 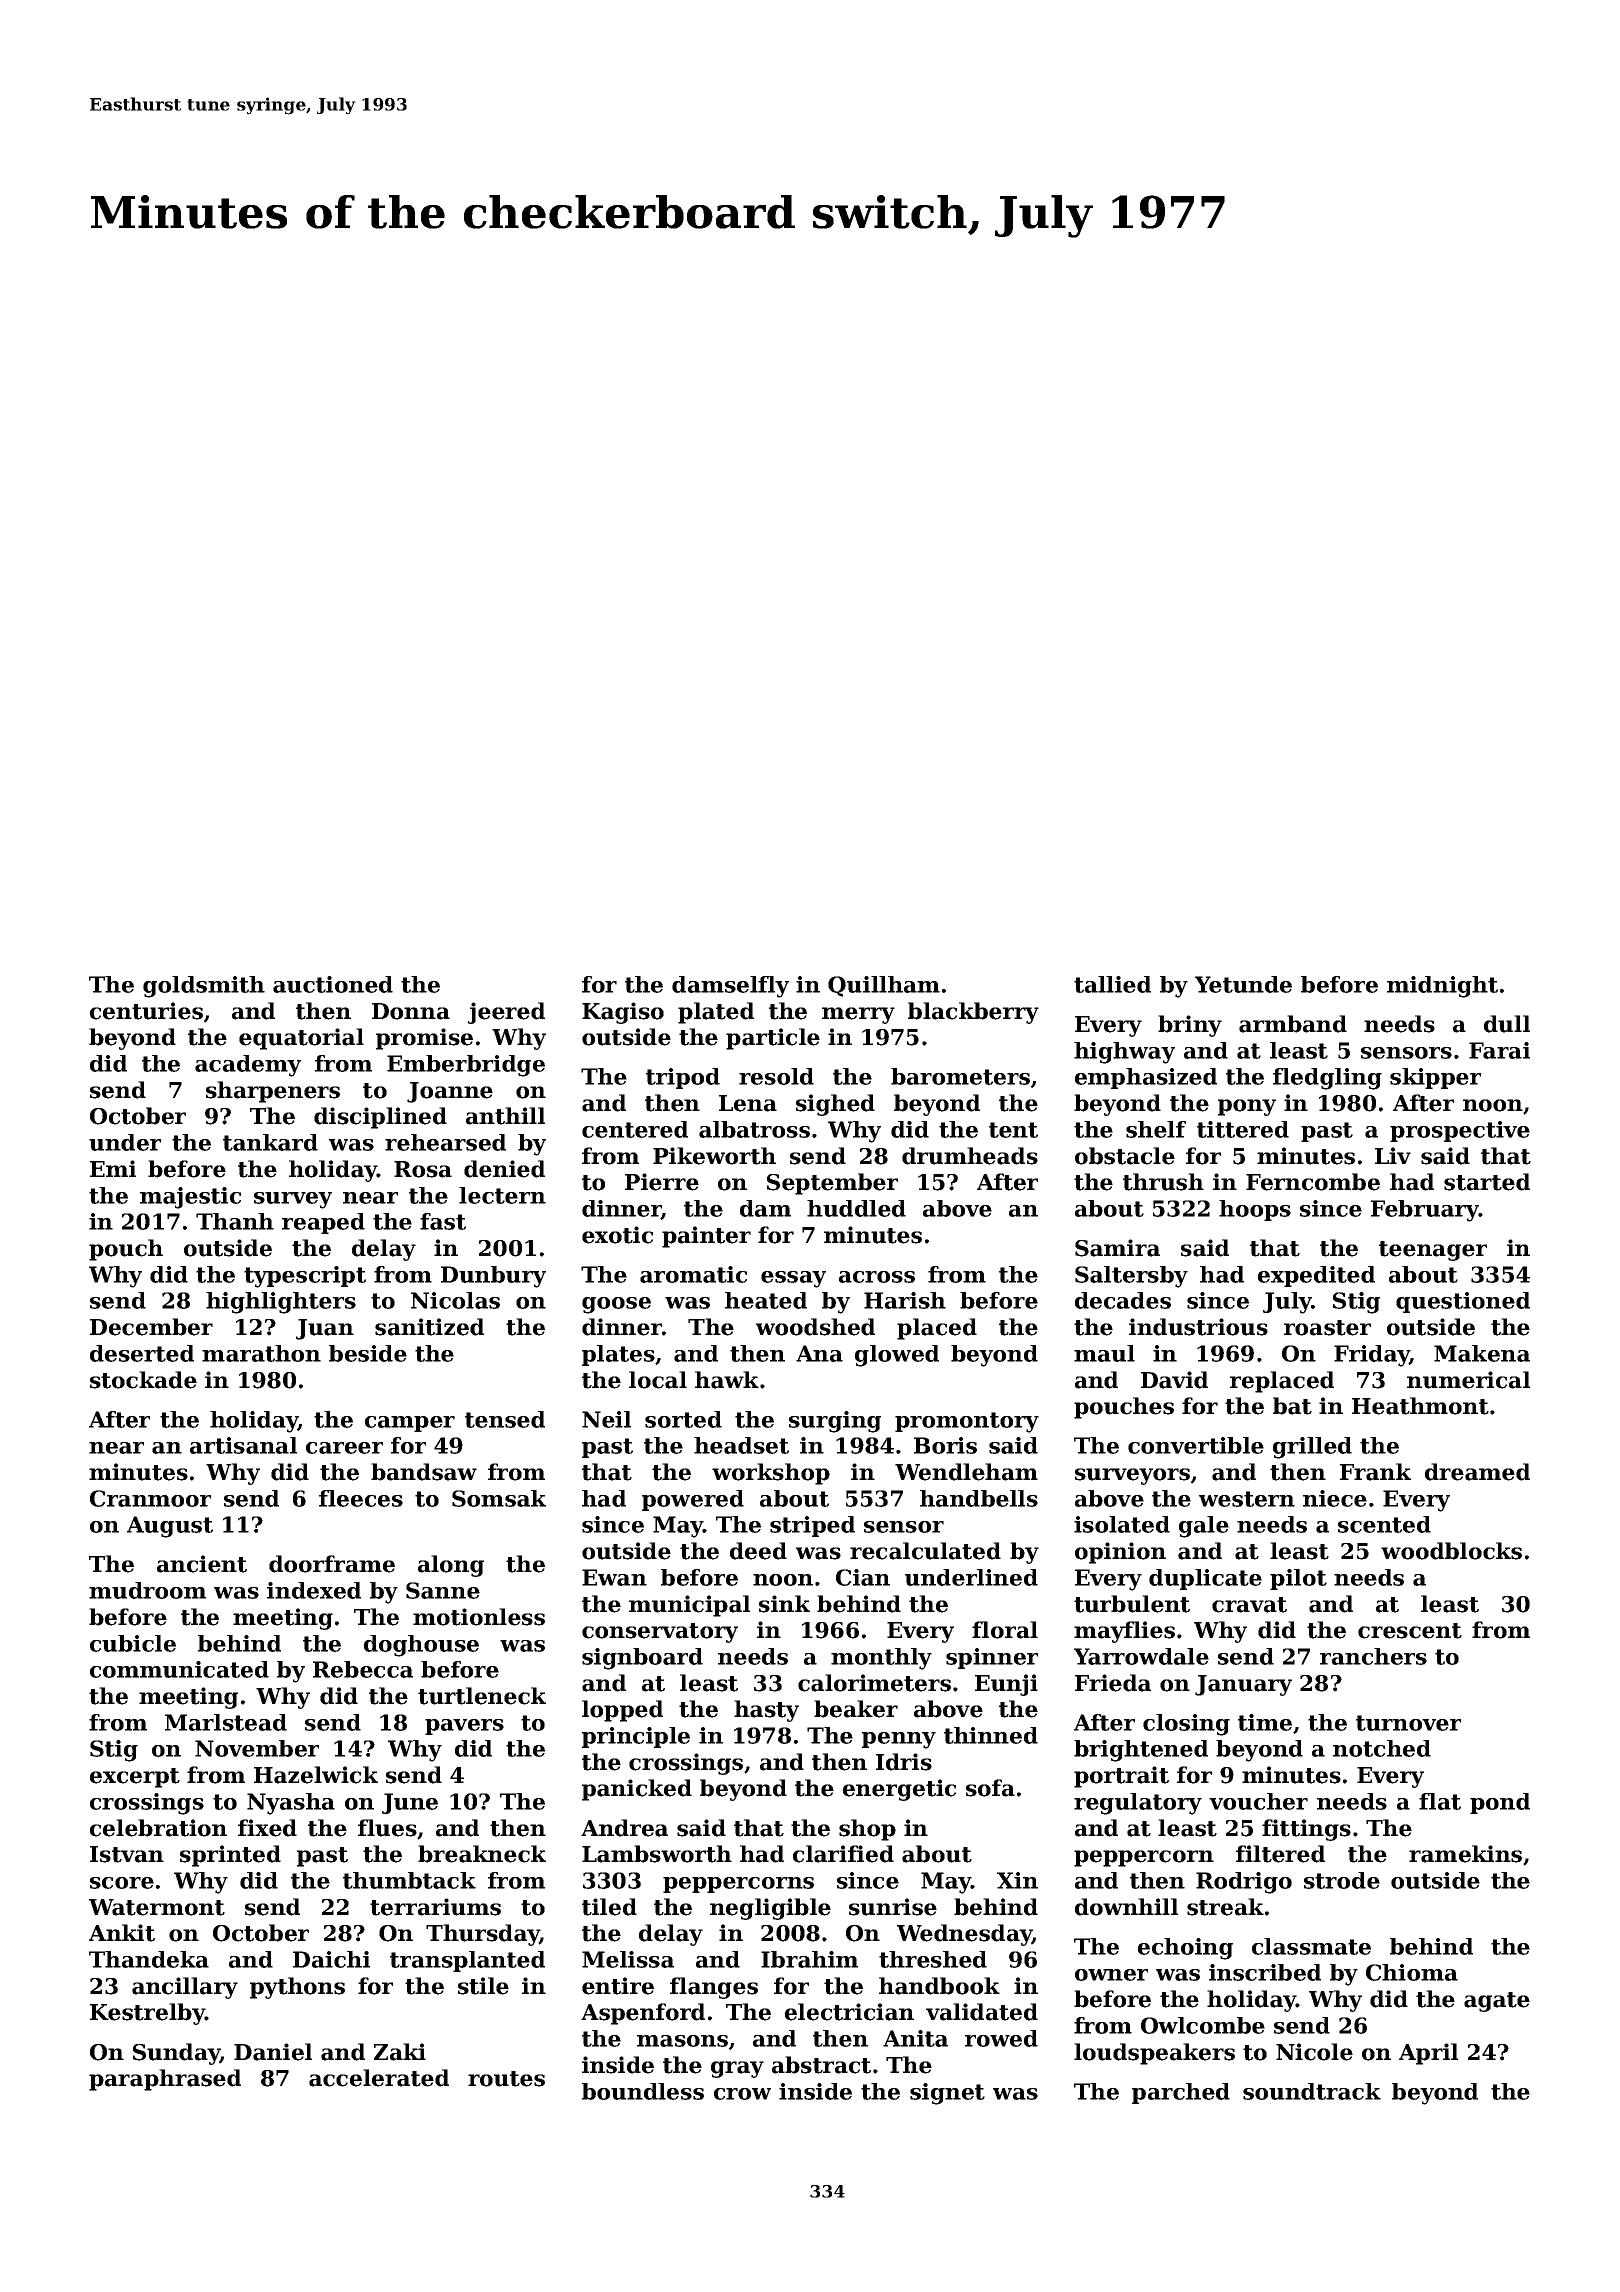 I want to click on Ferncombe, so click(x=1313, y=1182).
